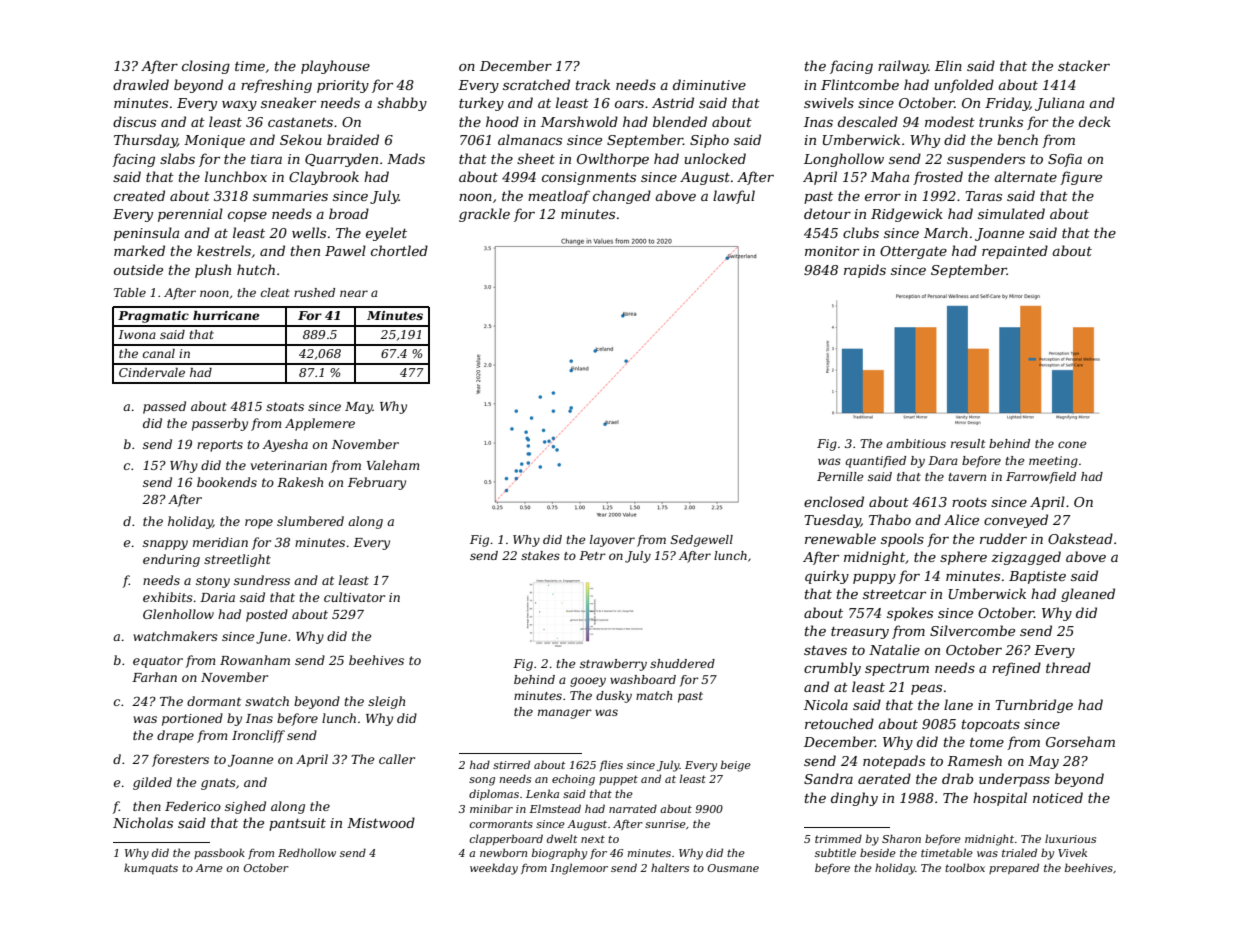  What do you see at coordinates (177, 158) in the screenshot?
I see `slabs` at bounding box center [177, 158].
